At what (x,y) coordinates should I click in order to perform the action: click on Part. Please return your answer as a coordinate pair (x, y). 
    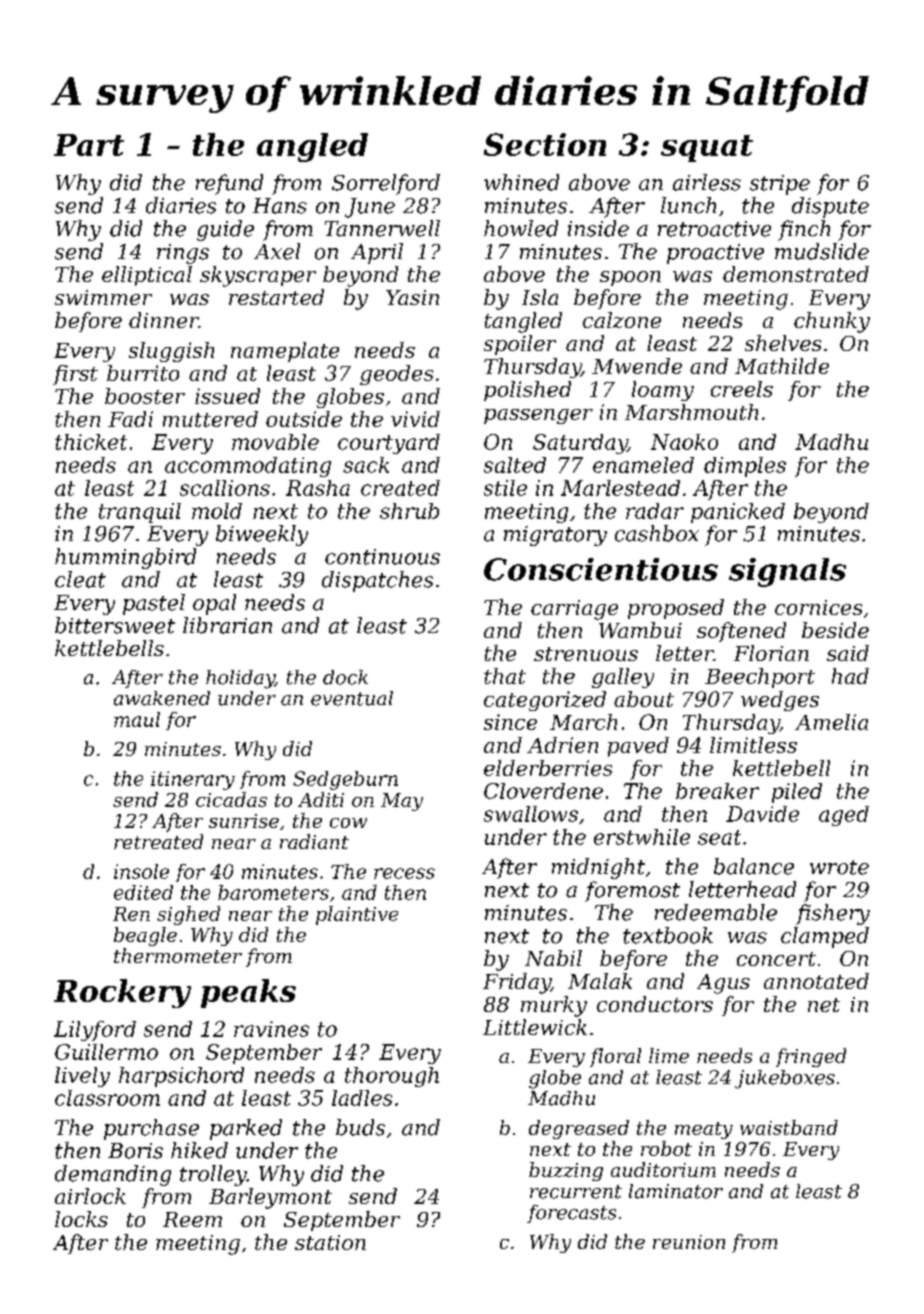
    Looking at the image, I should click on (89, 145).
